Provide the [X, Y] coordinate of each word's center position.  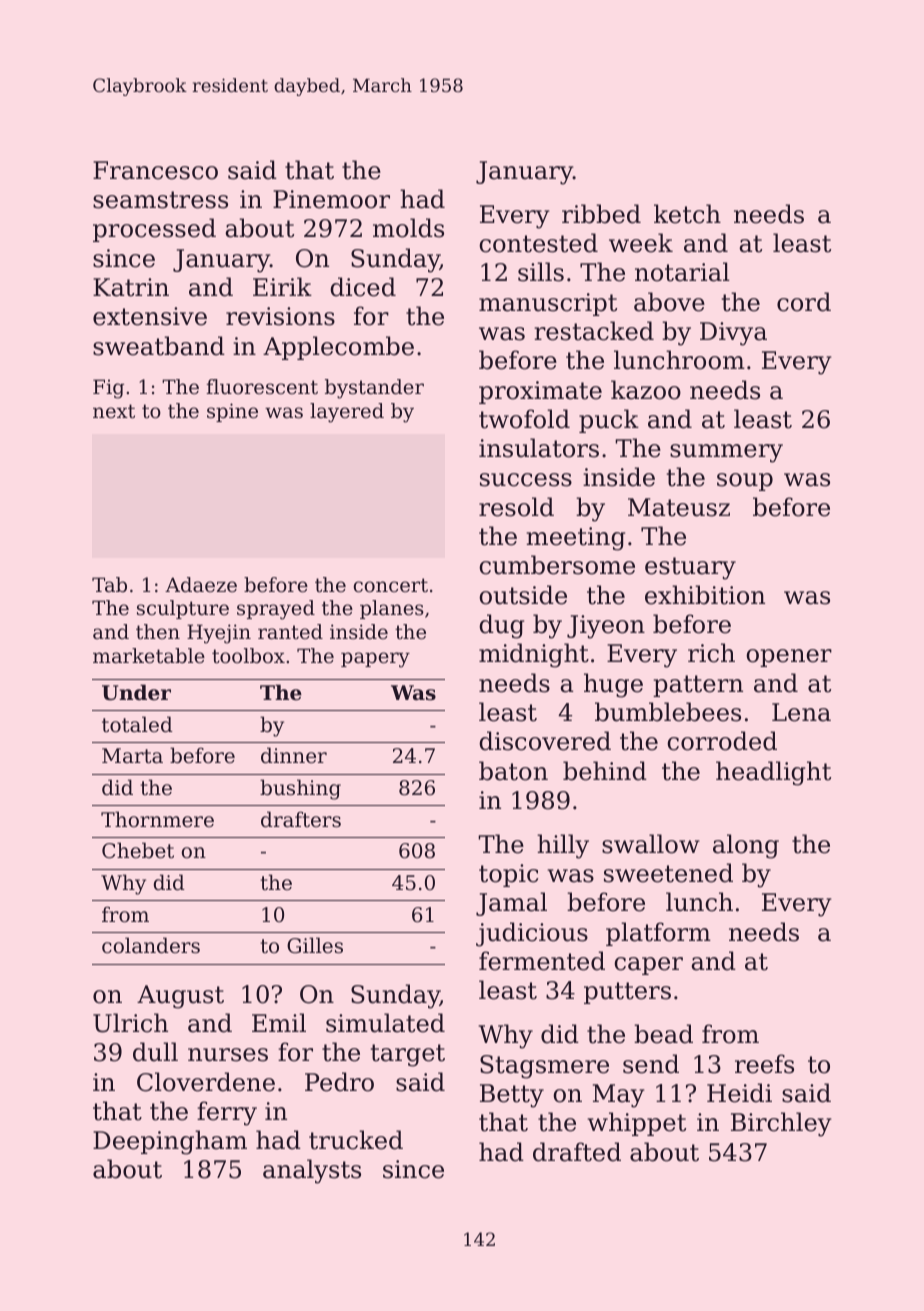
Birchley [781, 1124]
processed [154, 230]
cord [804, 302]
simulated [385, 1023]
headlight [773, 773]
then [158, 631]
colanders [151, 945]
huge [613, 685]
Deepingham [170, 1142]
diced [363, 287]
